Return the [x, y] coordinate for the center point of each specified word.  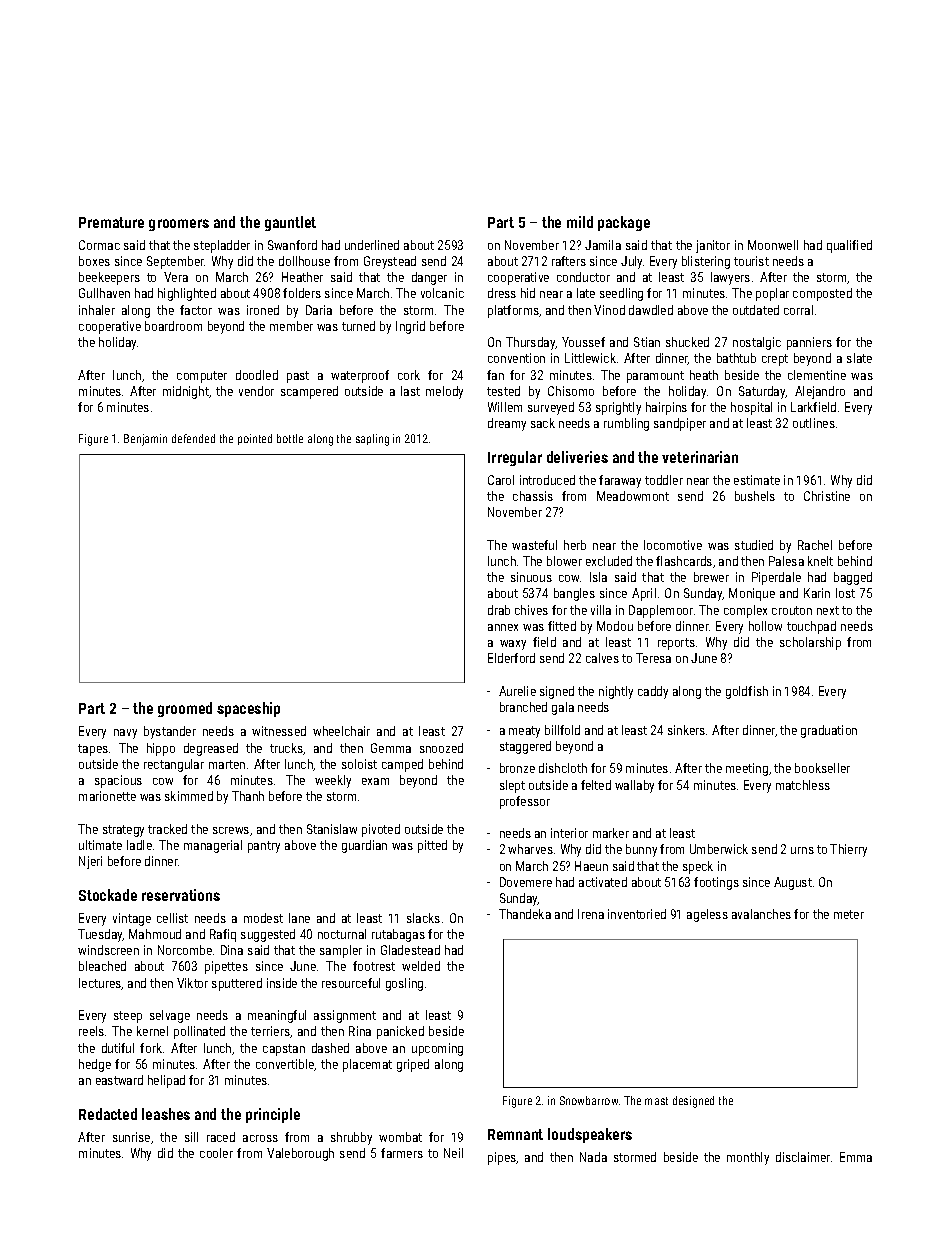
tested [503, 391]
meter [849, 914]
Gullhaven [104, 293]
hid [528, 293]
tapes [93, 750]
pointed [255, 439]
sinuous [531, 577]
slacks [423, 918]
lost [845, 593]
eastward [119, 1080]
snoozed [441, 748]
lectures [100, 984]
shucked [687, 342]
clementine [817, 375]
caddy [653, 692]
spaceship [248, 709]
